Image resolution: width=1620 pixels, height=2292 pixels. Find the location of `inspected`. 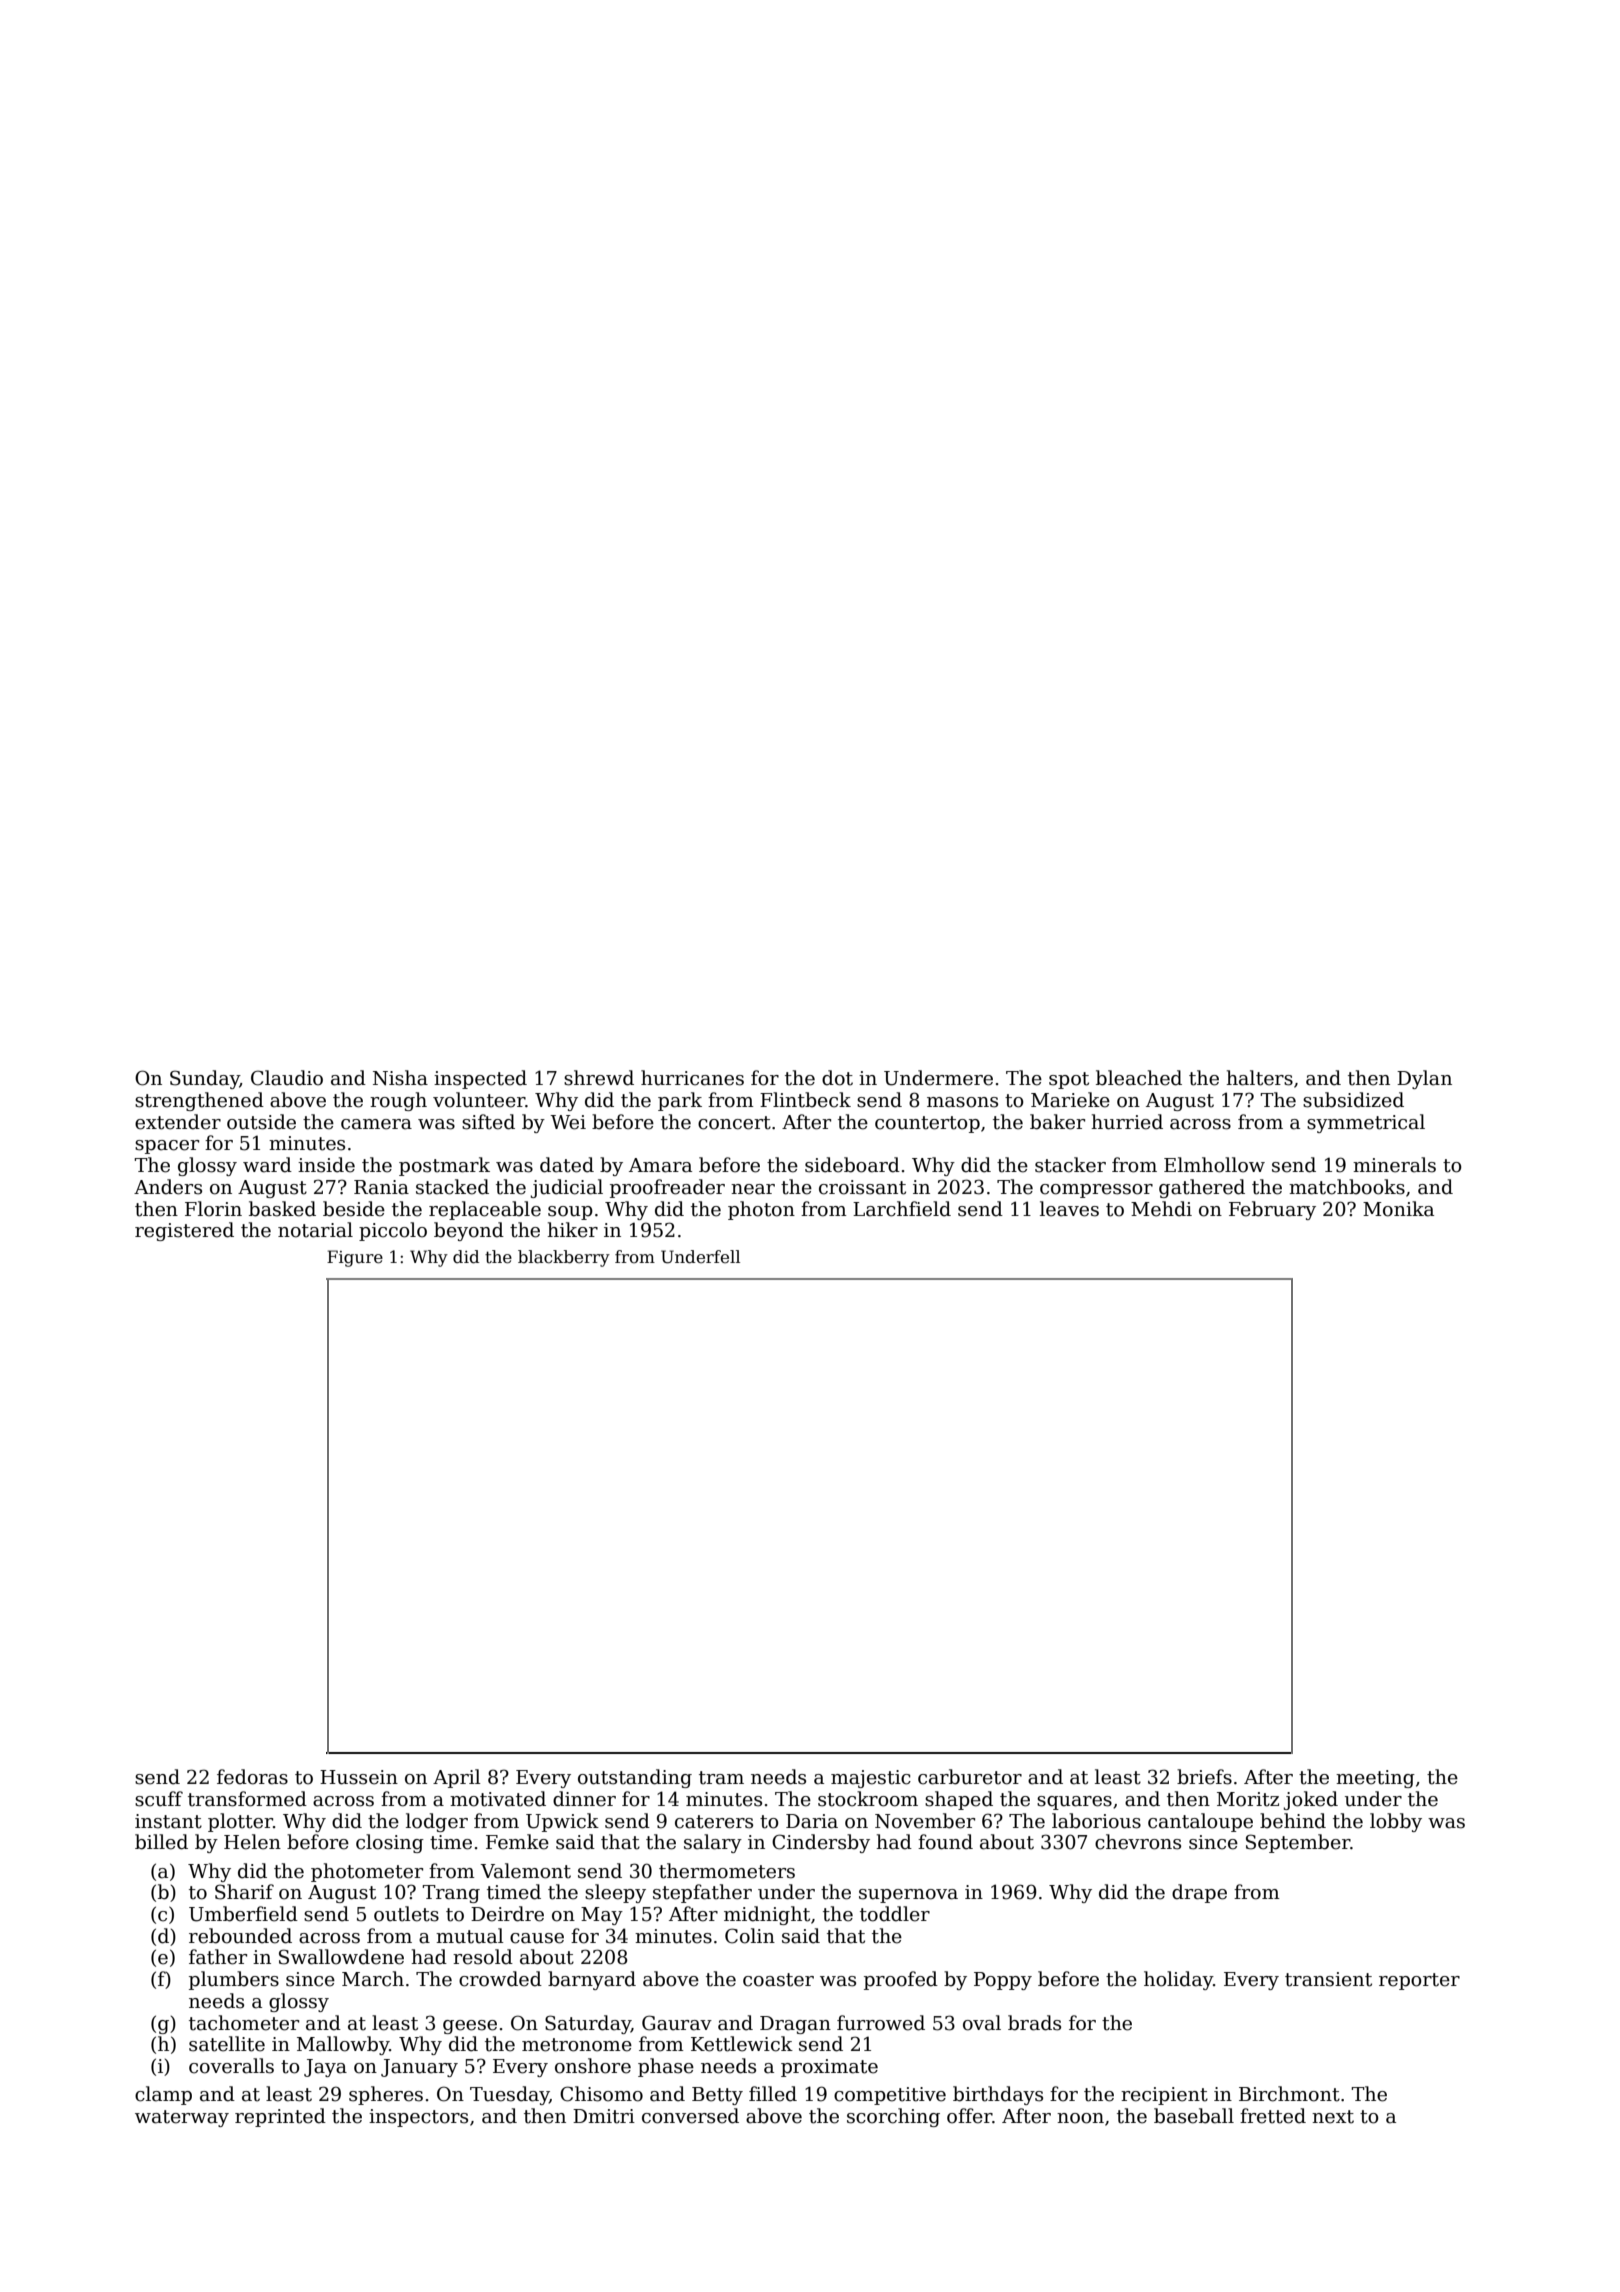

inspected is located at coordinates (480, 1079).
